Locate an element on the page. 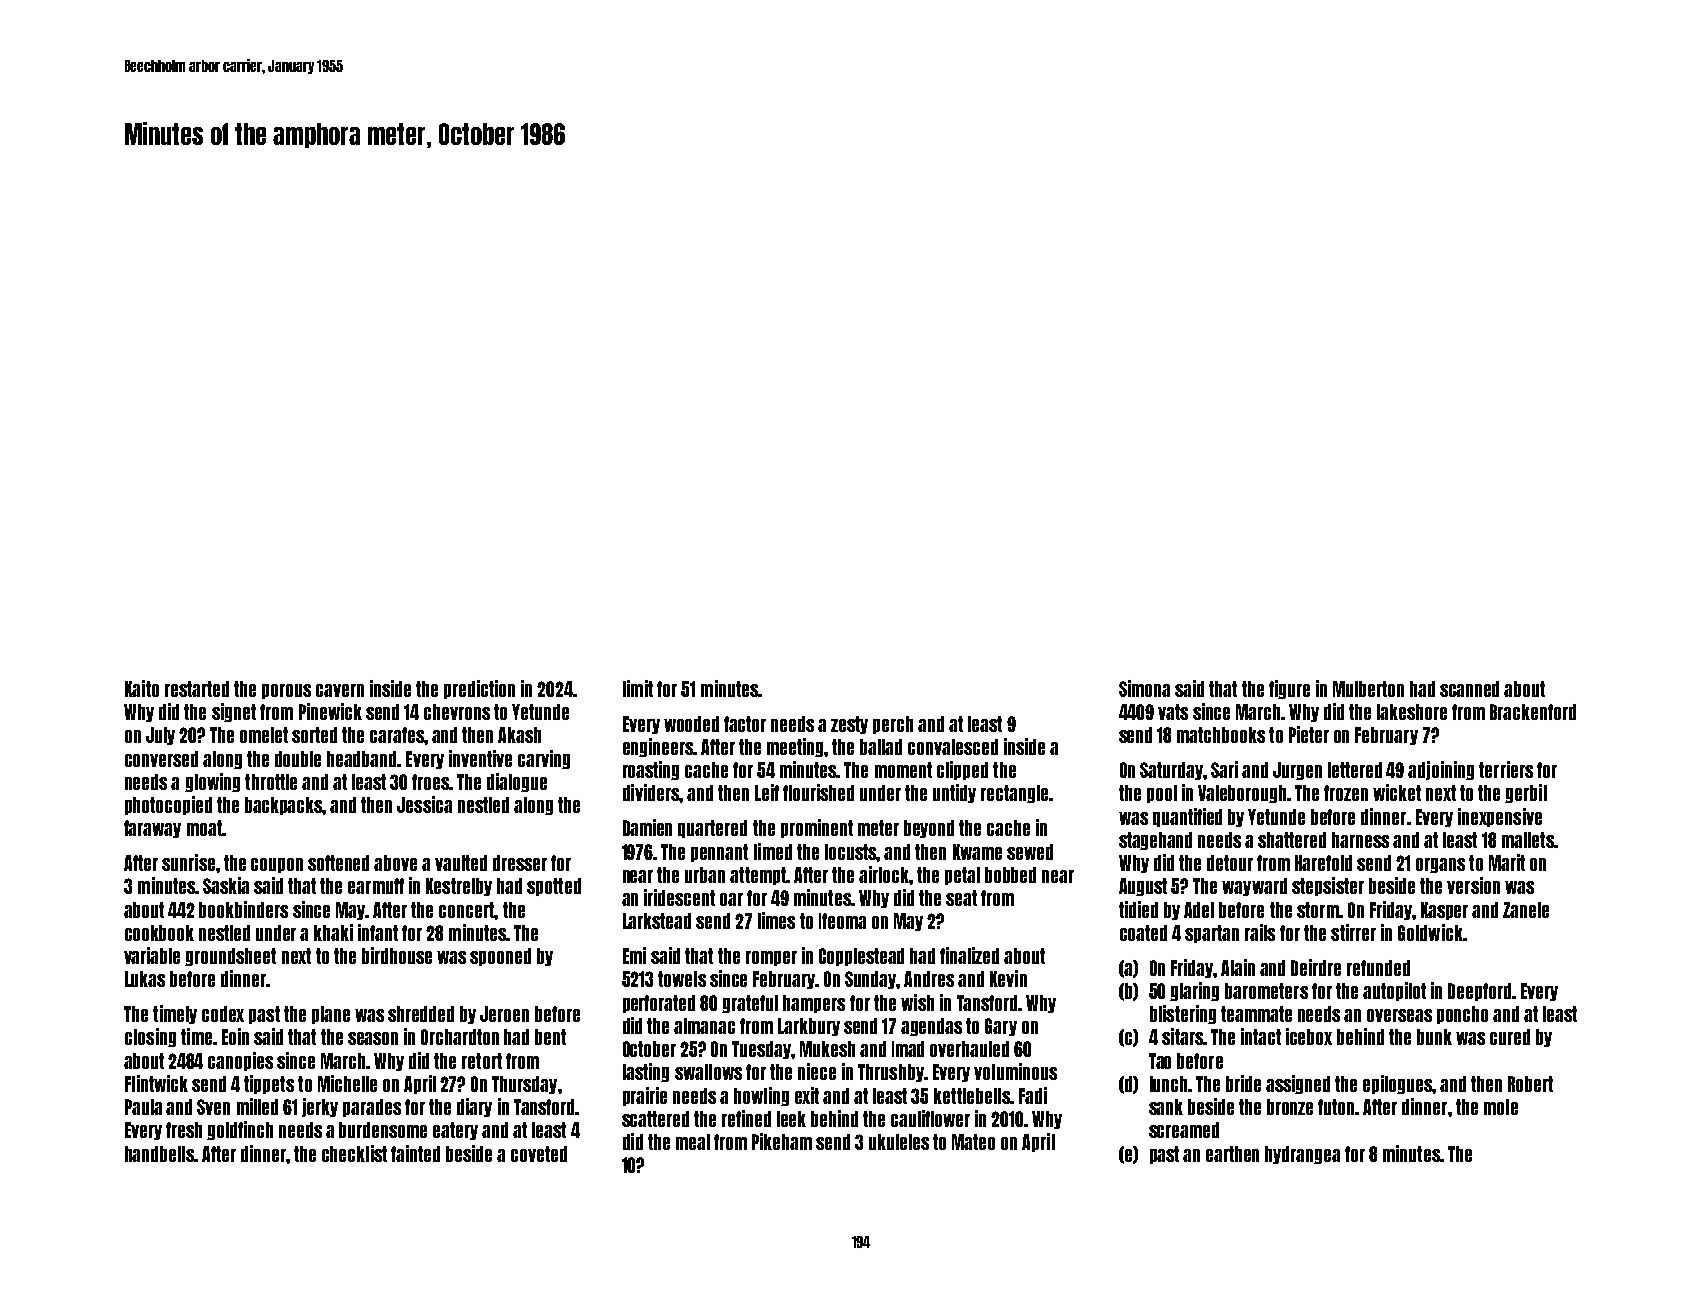 The width and height of the document is (1703, 1316). Kaito is located at coordinates (142, 688).
